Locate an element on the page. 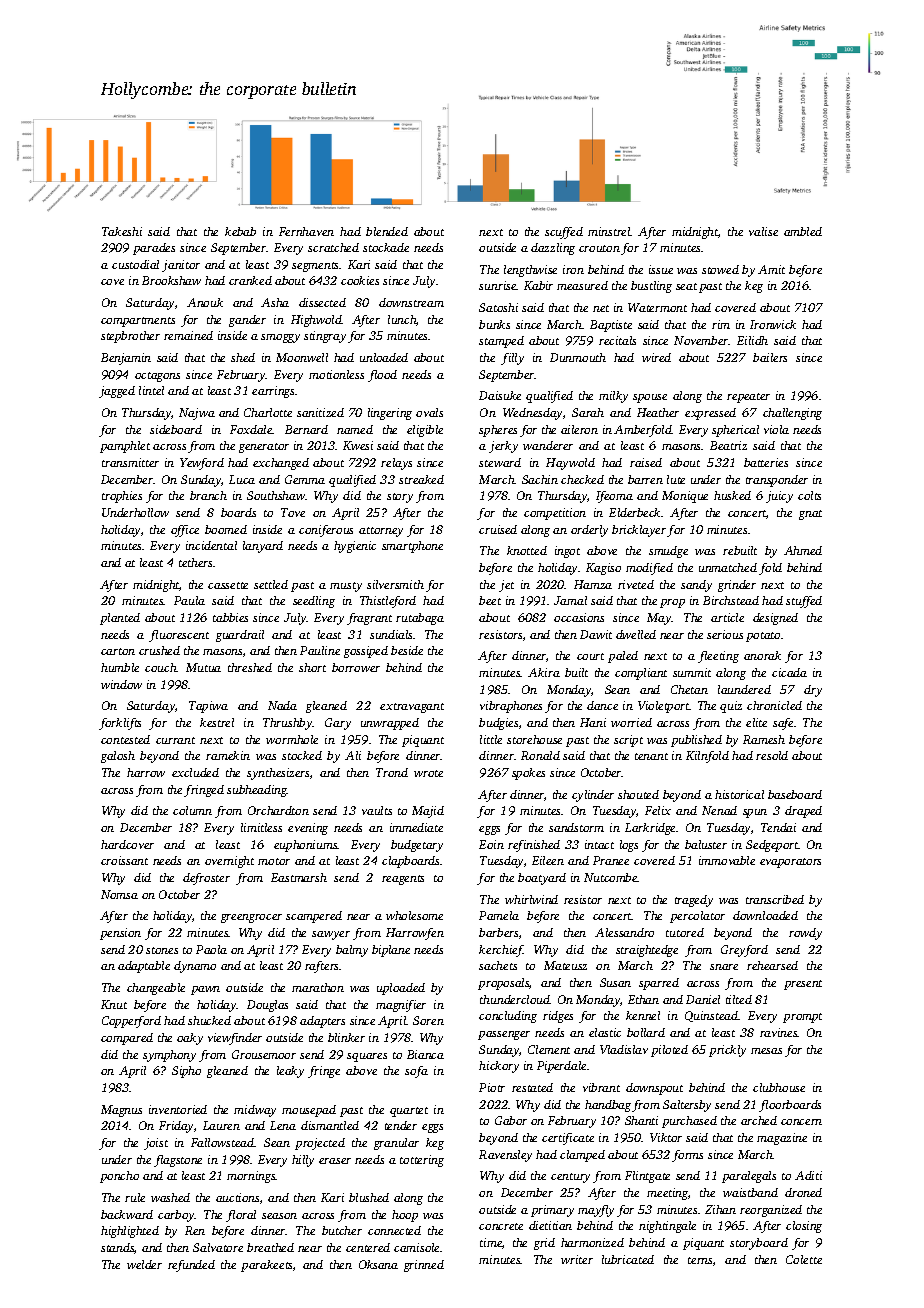 This document has width=924, height=1308. concern is located at coordinates (801, 1122).
